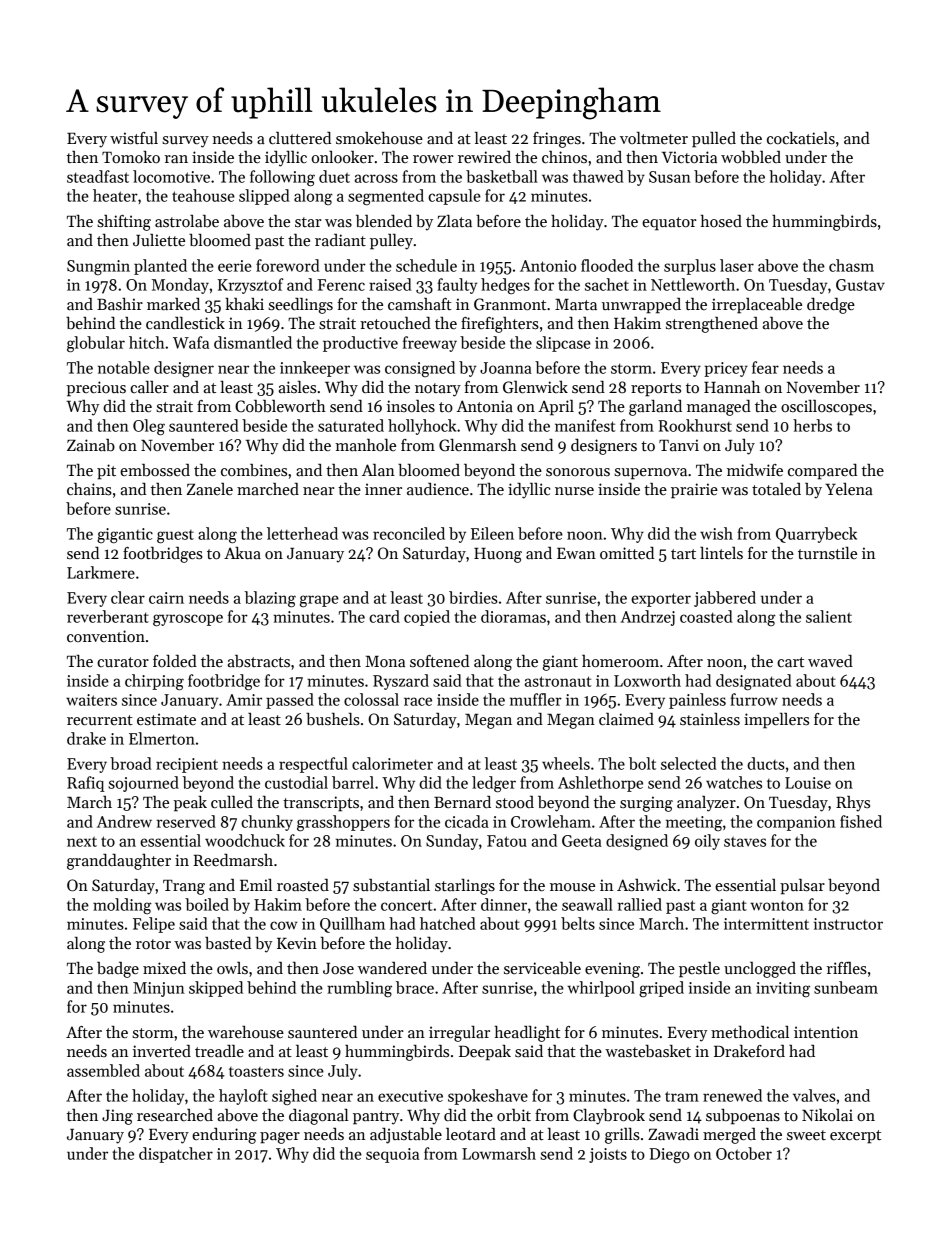 This screenshot has height=1233, width=952. Describe the element at coordinates (392, 1155) in the screenshot. I see `sequoia` at that location.
